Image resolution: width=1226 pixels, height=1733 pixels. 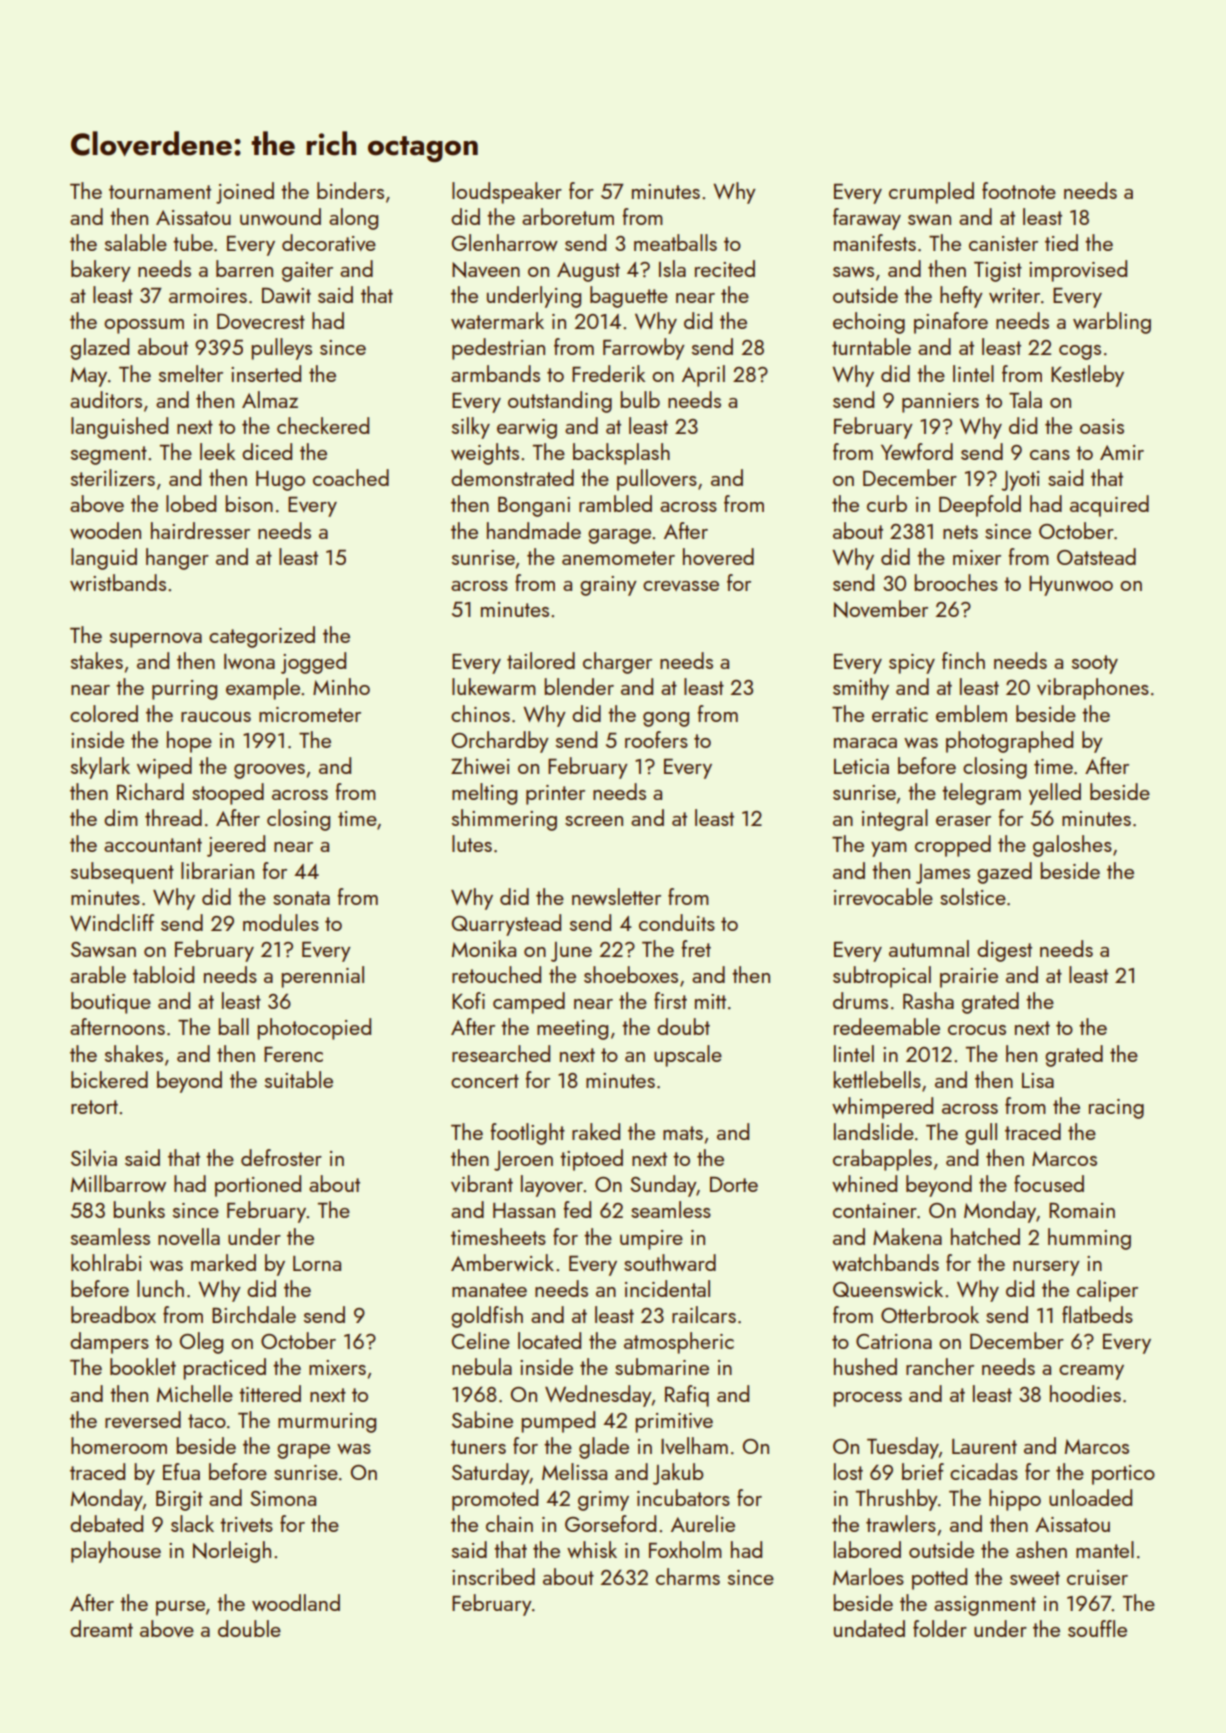 What do you see at coordinates (621, 454) in the document?
I see `backsplash` at bounding box center [621, 454].
